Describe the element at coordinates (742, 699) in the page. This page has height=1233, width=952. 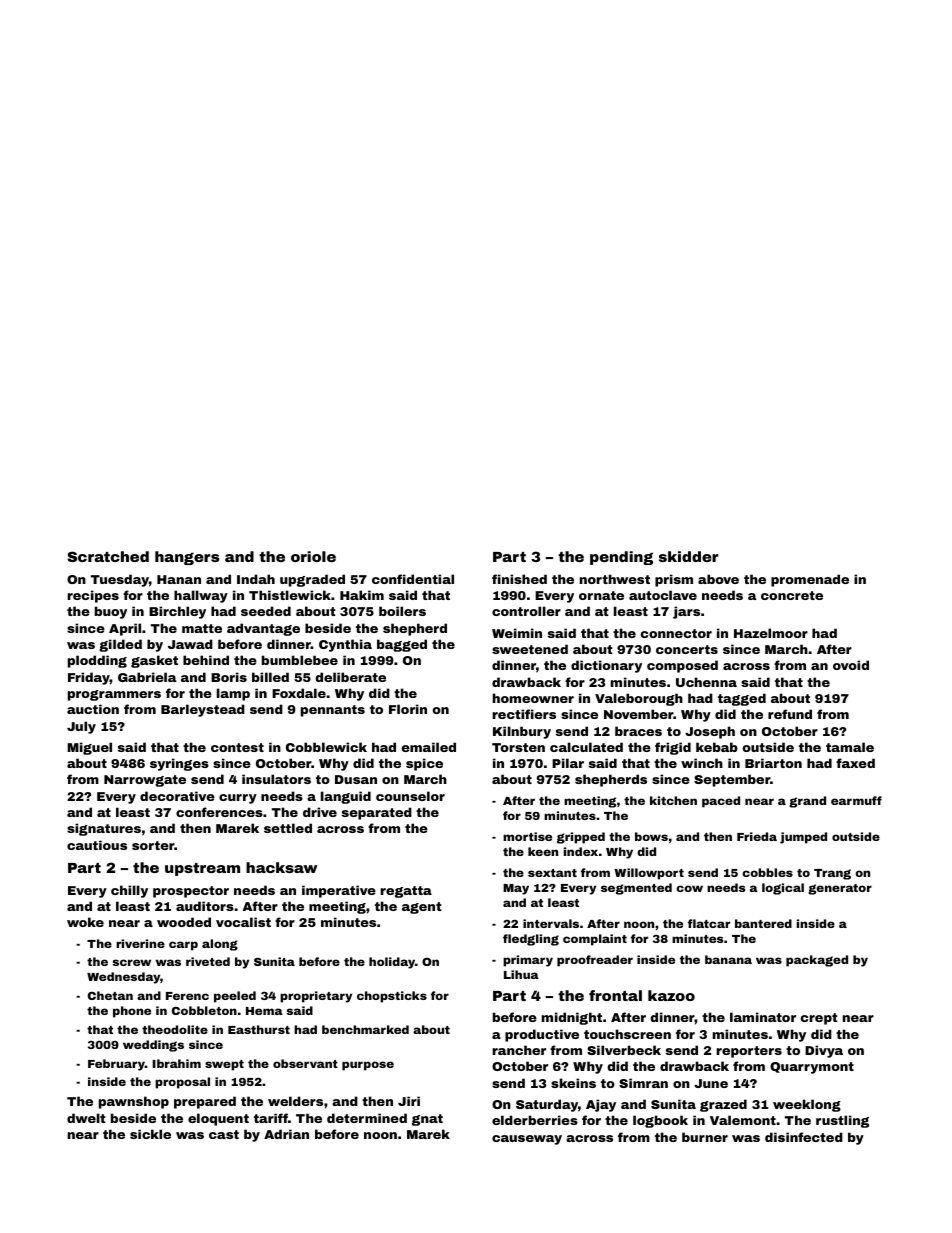
I see `tagged` at that location.
